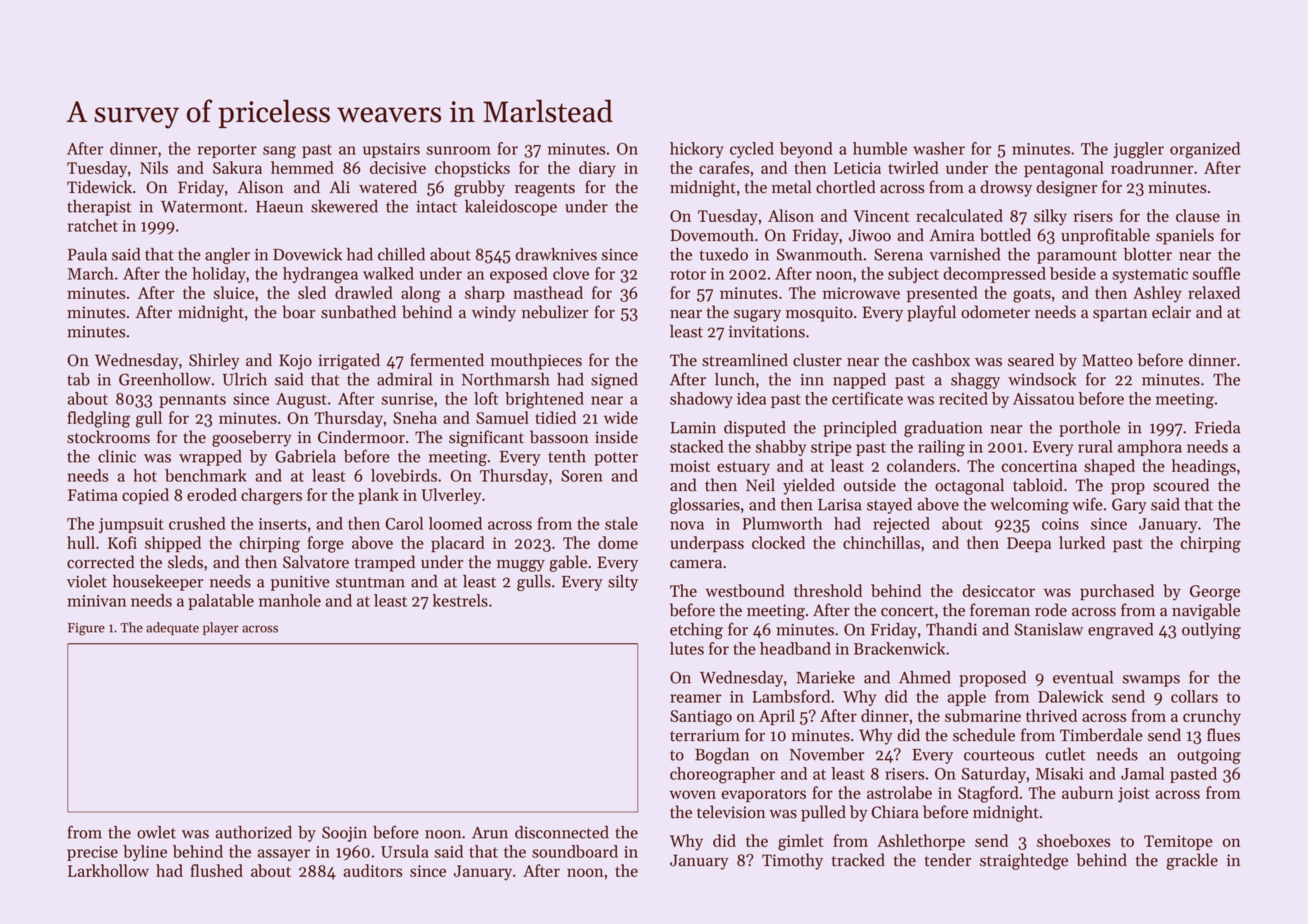  Describe the element at coordinates (165, 379) in the screenshot. I see `Greenhollow` at that location.
